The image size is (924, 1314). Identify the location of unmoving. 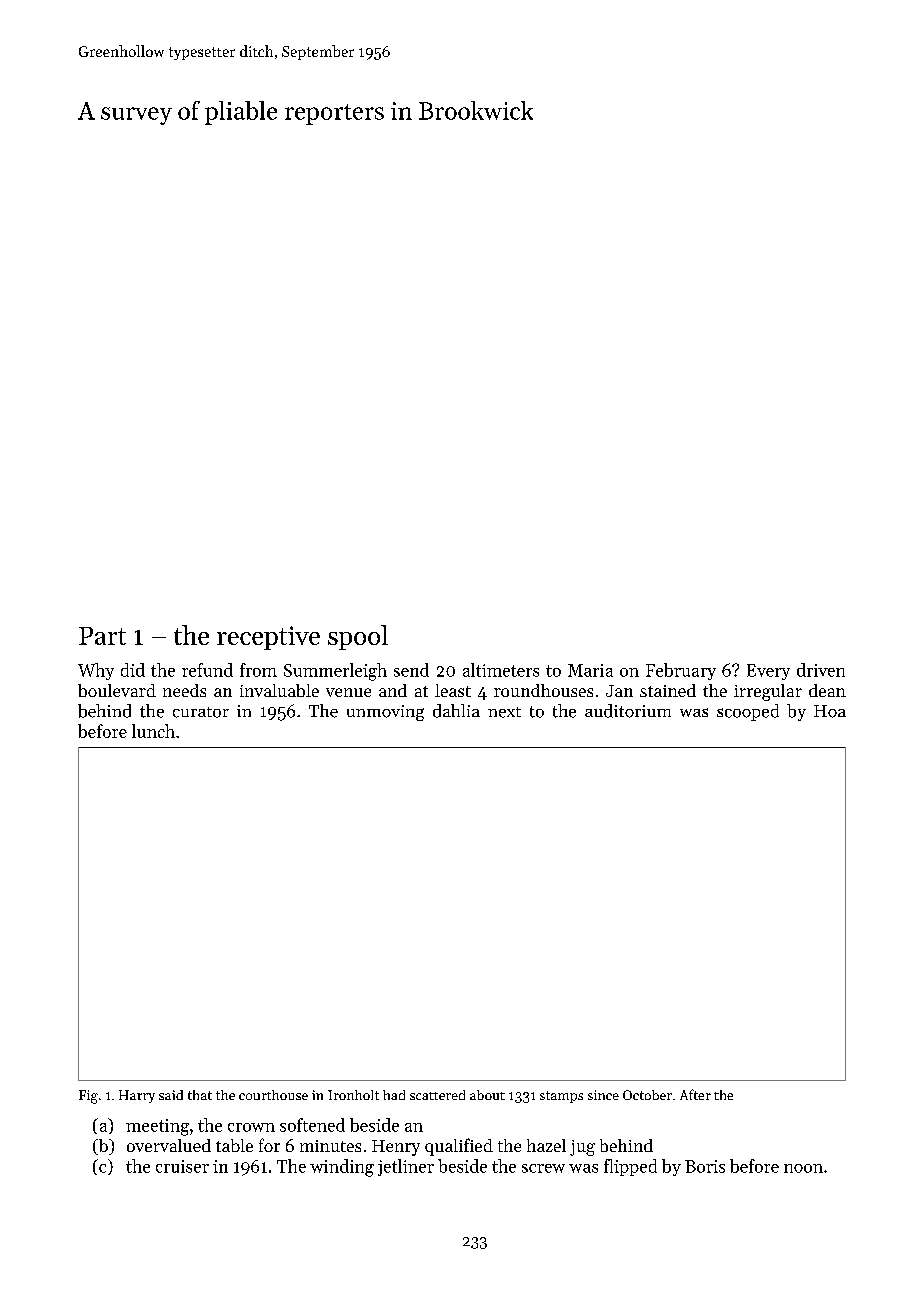
(385, 713).
